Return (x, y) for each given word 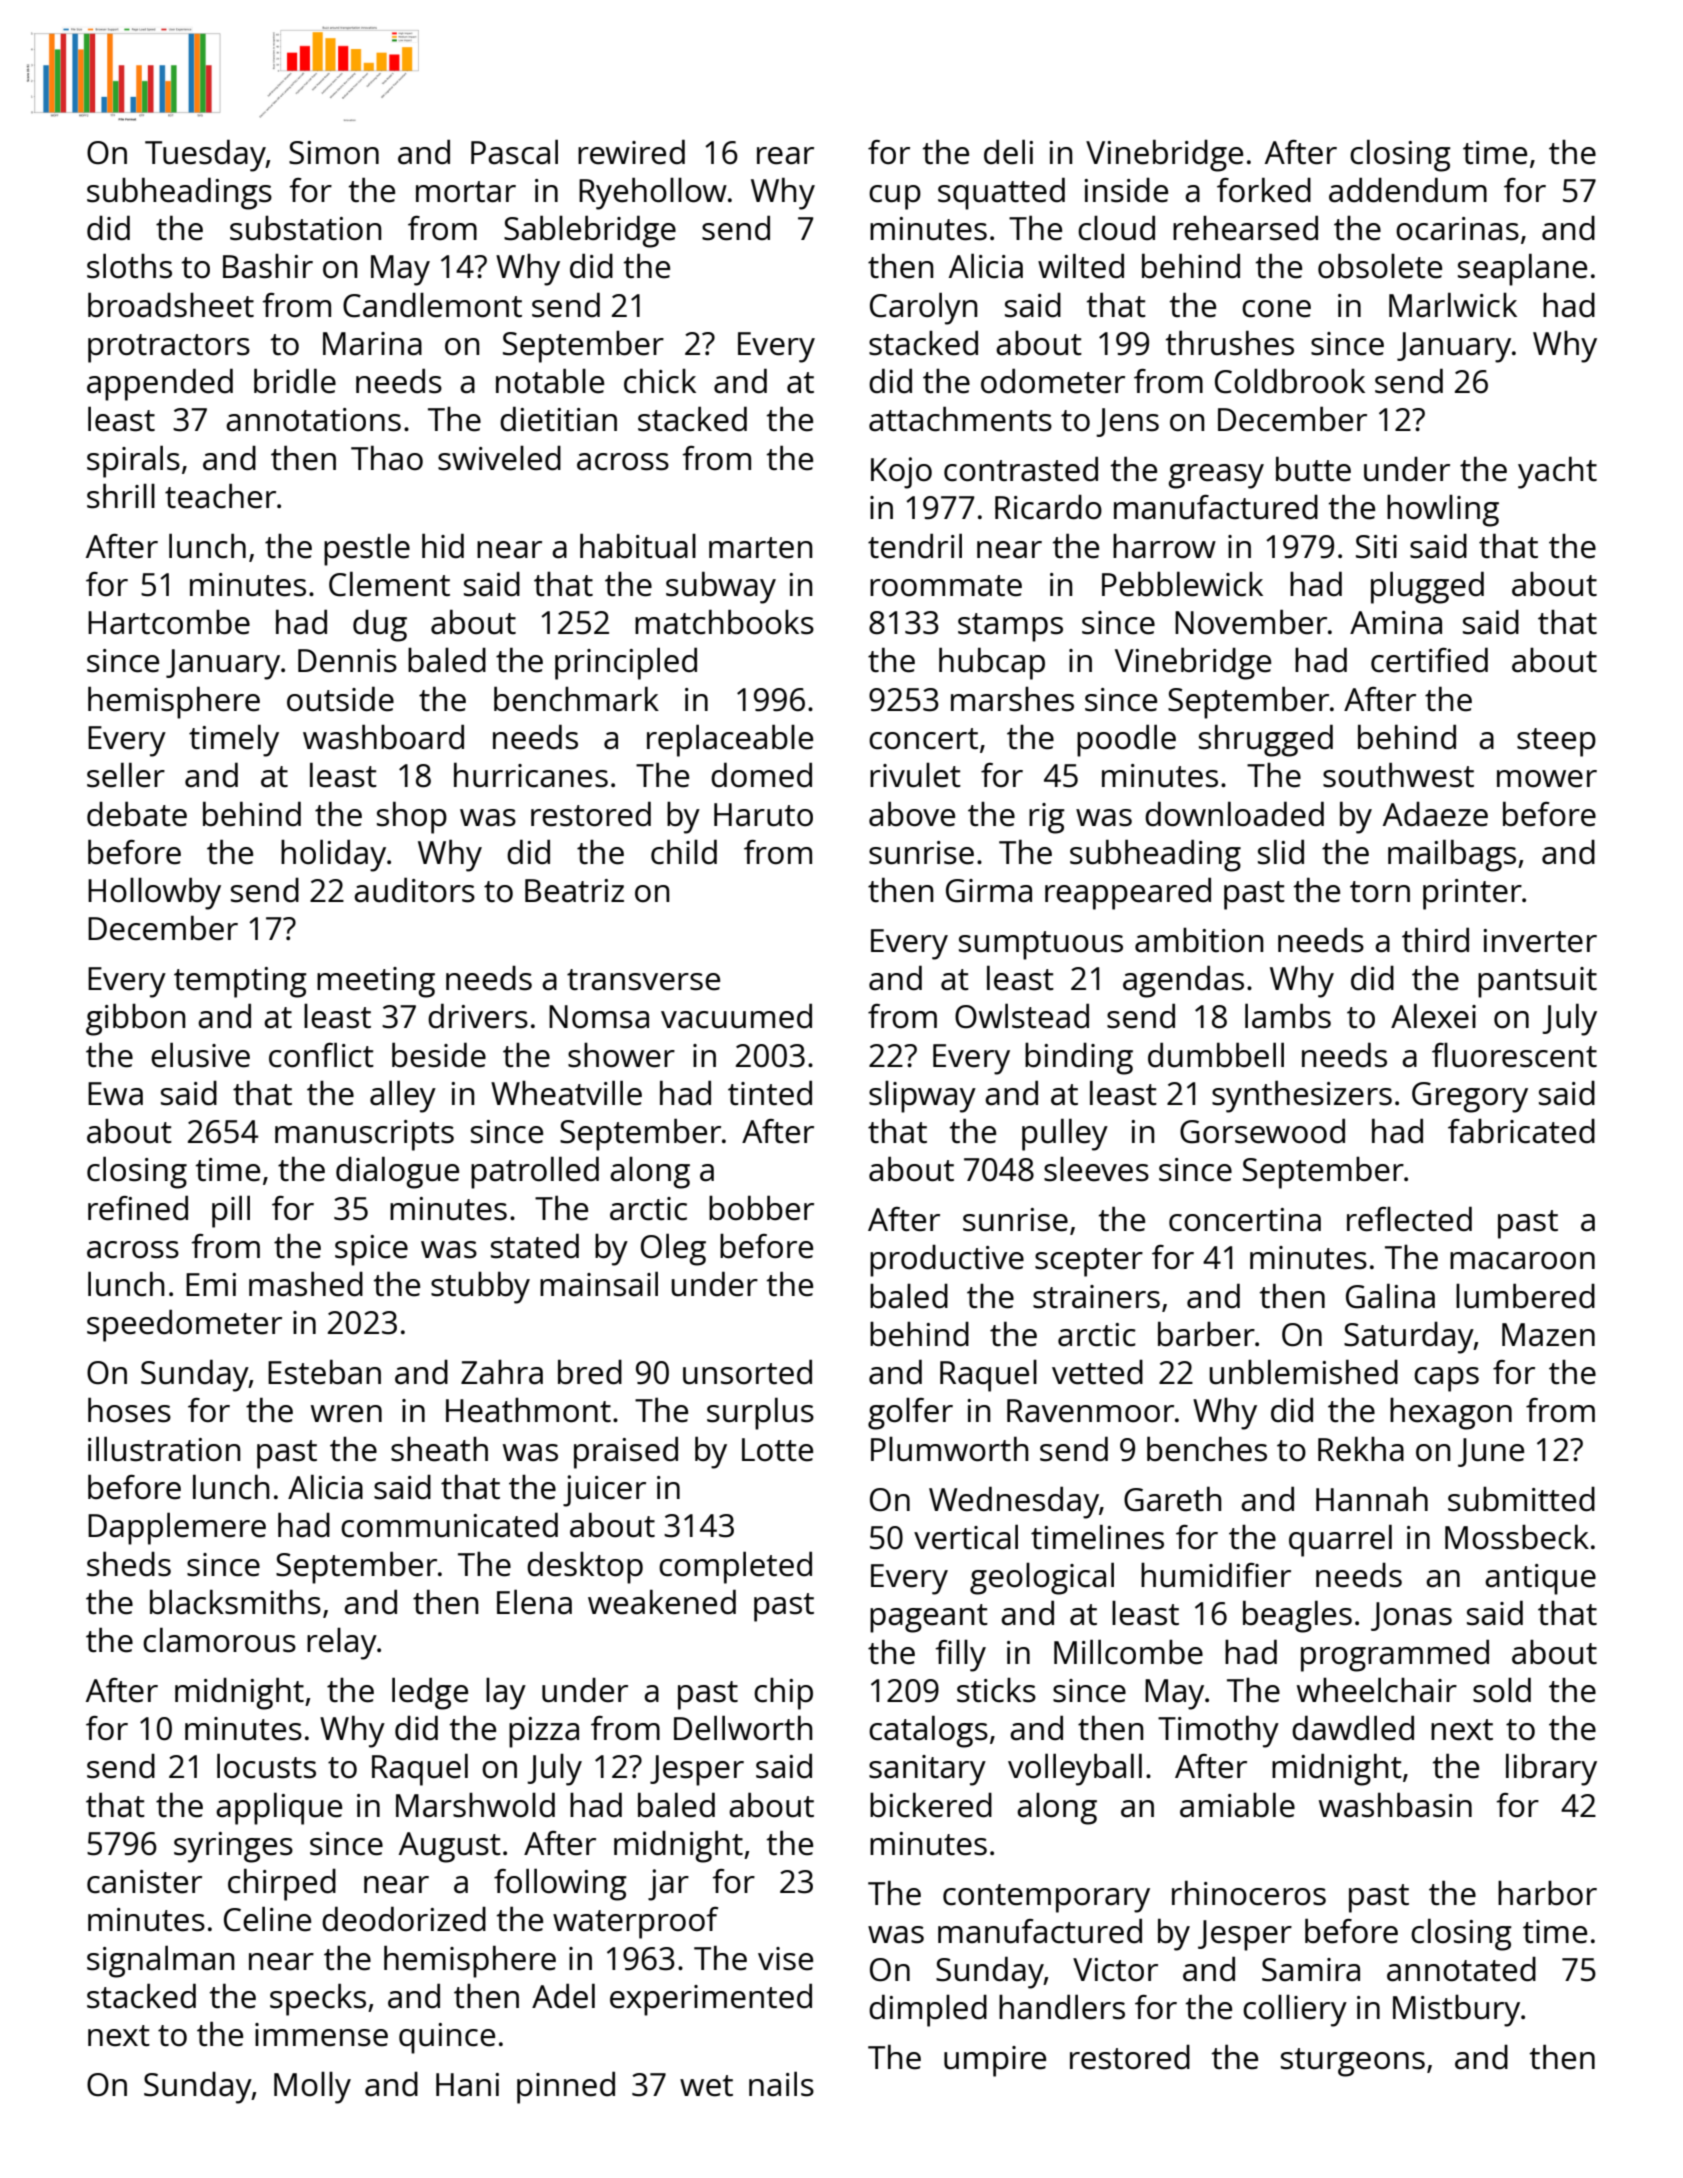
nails (781, 2084)
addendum (1408, 190)
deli (1008, 152)
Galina (1390, 1296)
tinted (770, 1093)
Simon (334, 153)
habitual (638, 546)
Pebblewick (1182, 584)
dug (380, 626)
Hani (467, 2085)
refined (138, 1208)
